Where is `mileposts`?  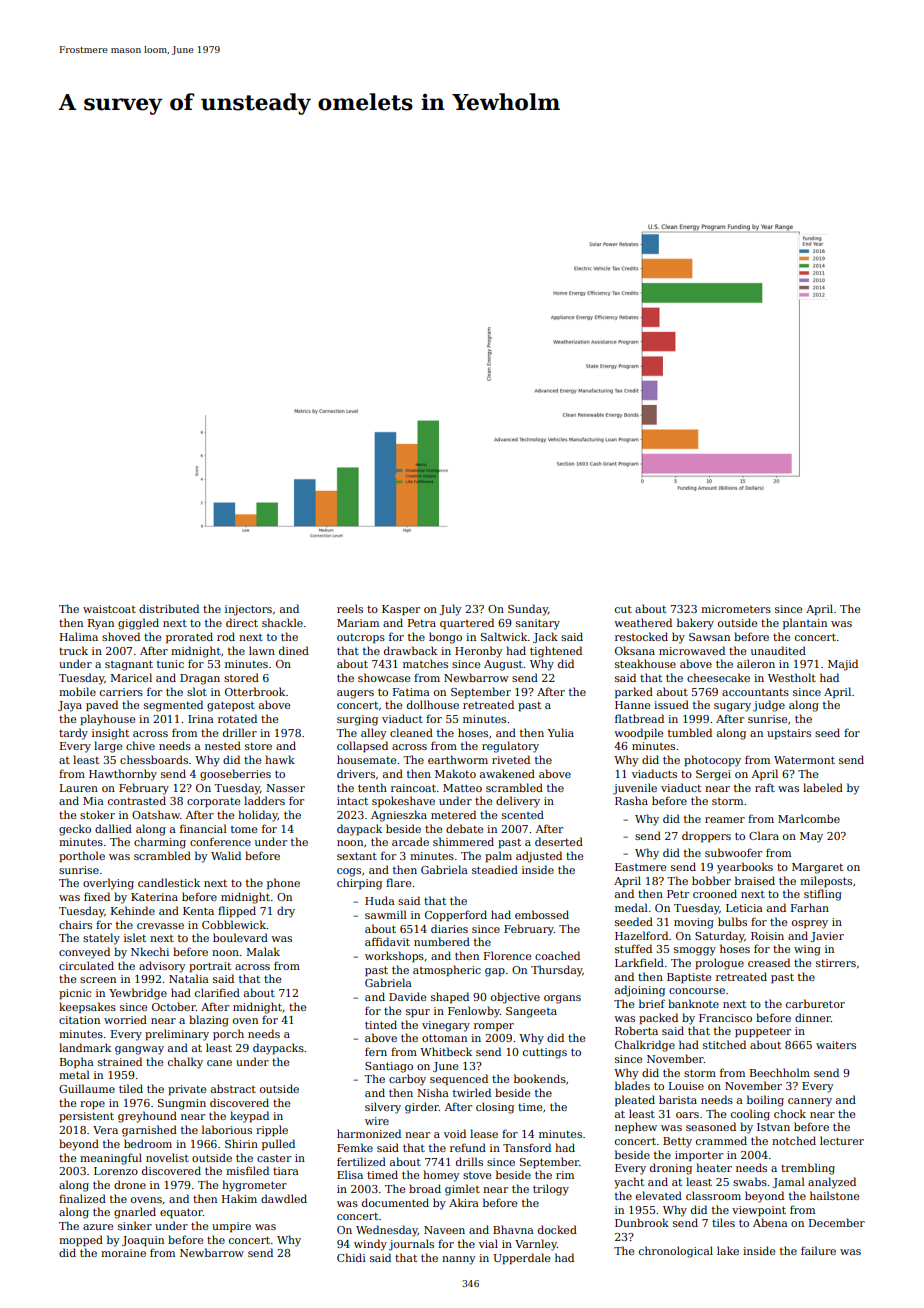 mileposts is located at coordinates (826, 881).
